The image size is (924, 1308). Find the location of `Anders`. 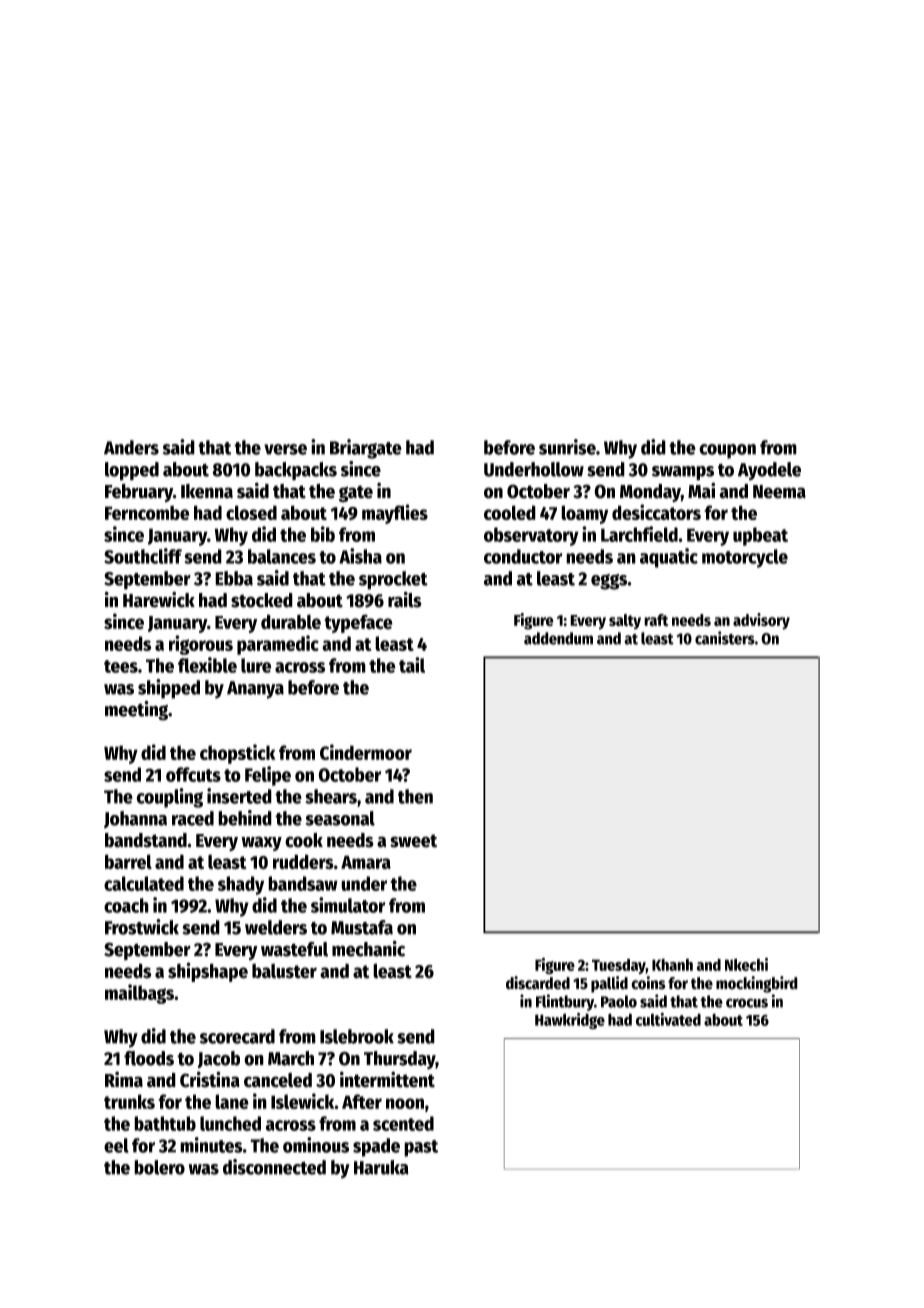

Anders is located at coordinates (131, 447).
